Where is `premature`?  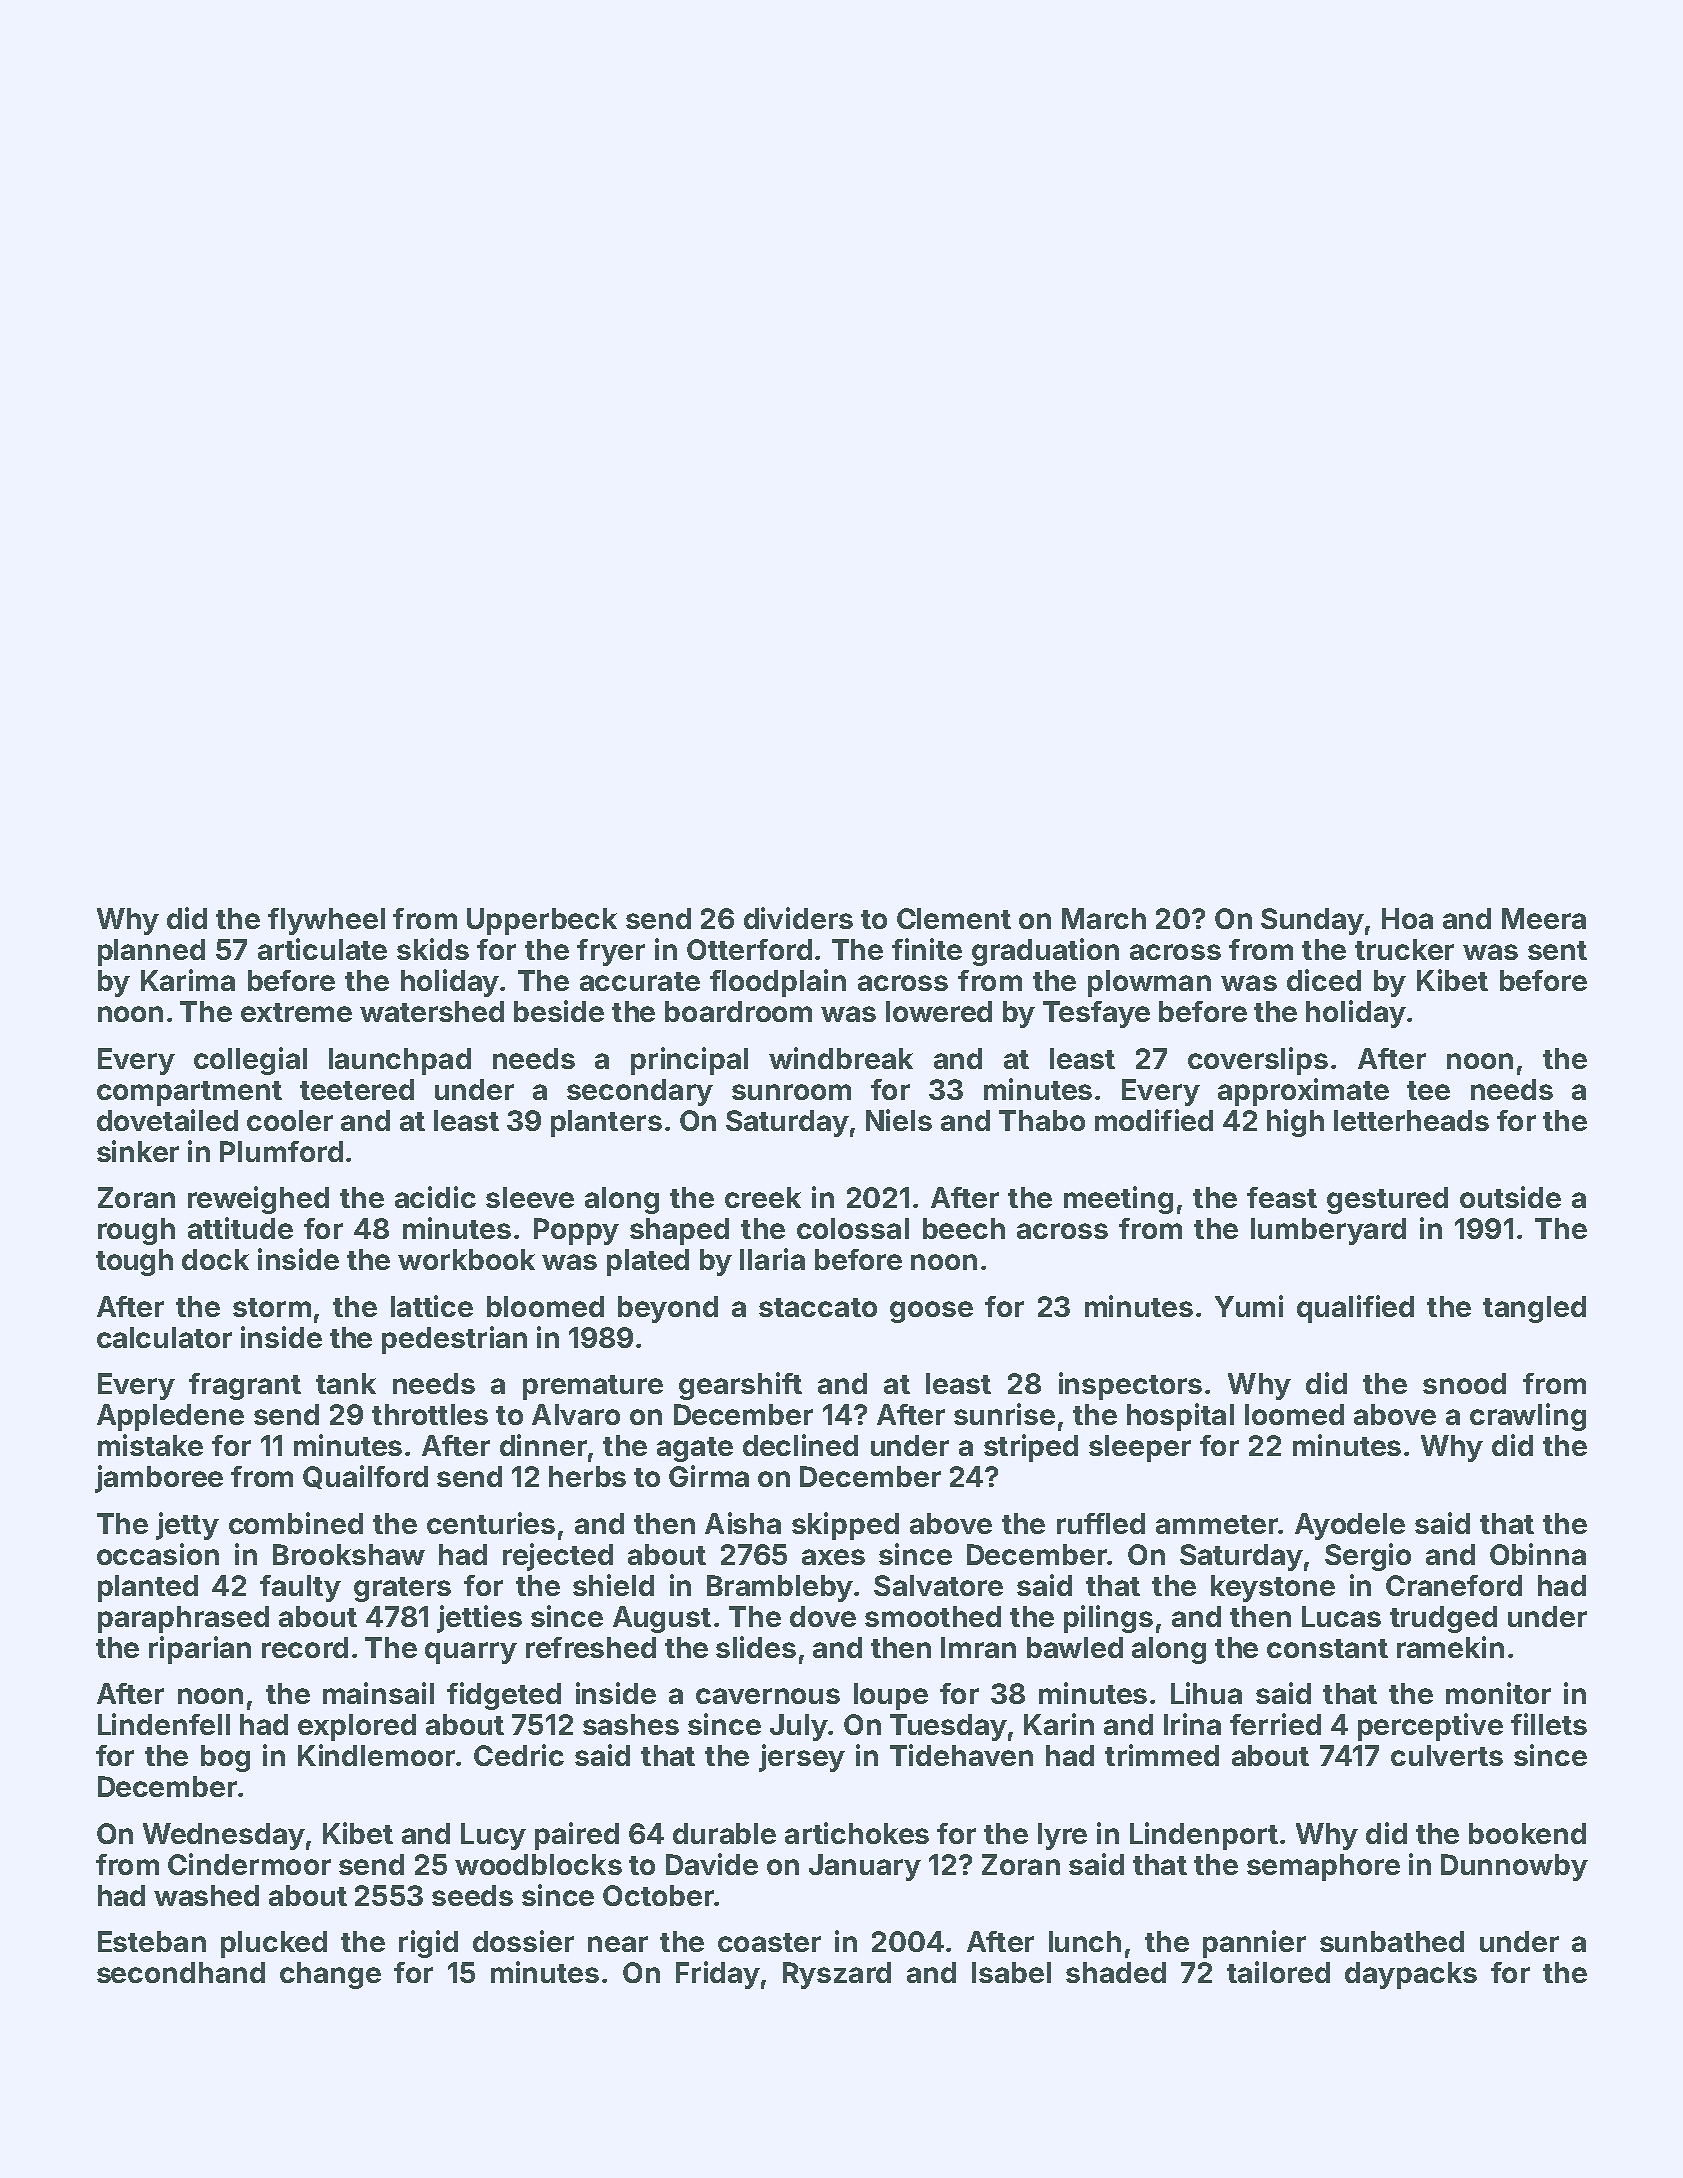 premature is located at coordinates (593, 1387).
